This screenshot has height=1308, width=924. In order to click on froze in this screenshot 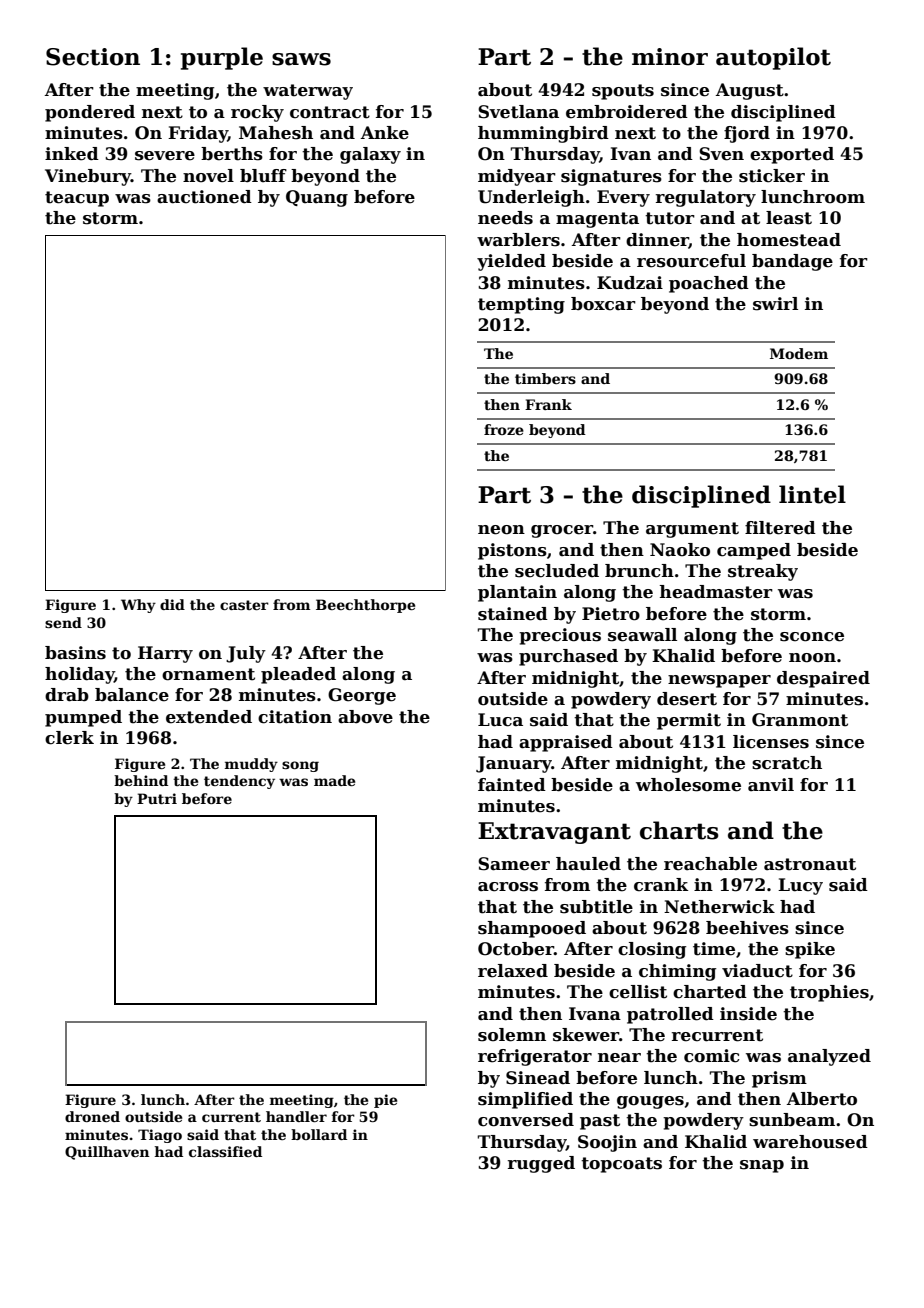, I will do `click(504, 429)`.
